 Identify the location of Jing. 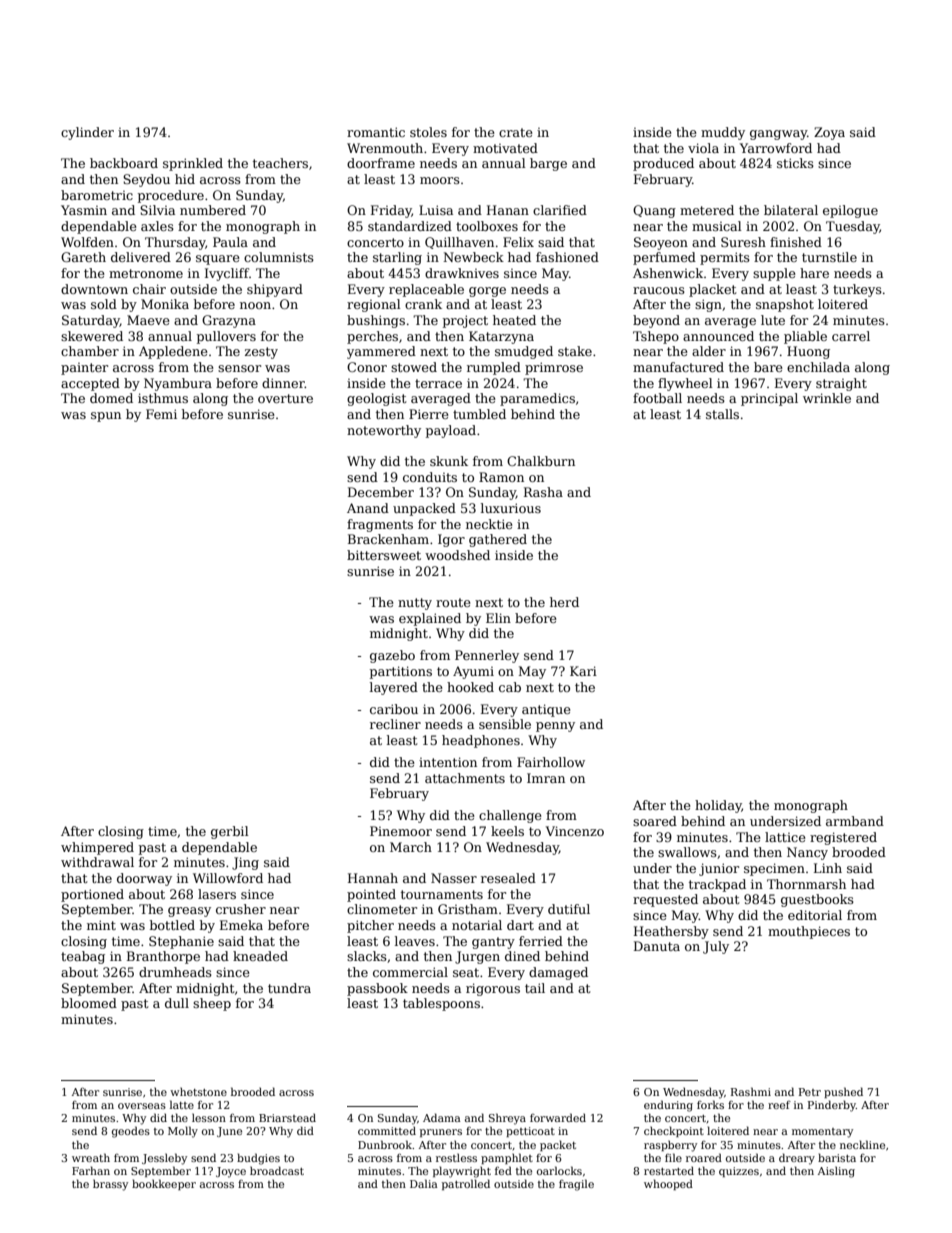
(245, 863).
